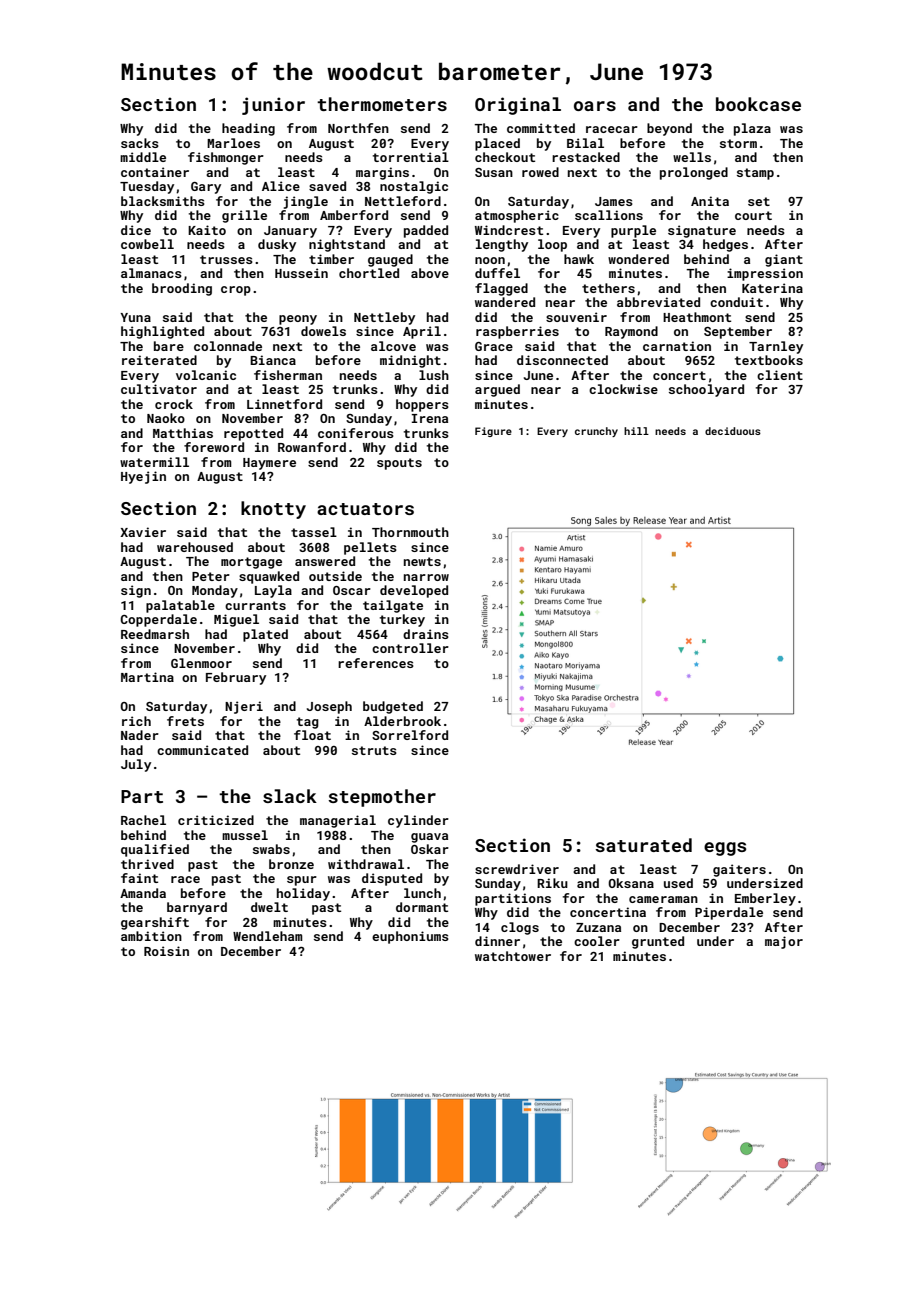 The height and width of the page is (1308, 924). Describe the element at coordinates (402, 721) in the page. I see `Alderbrook` at that location.
